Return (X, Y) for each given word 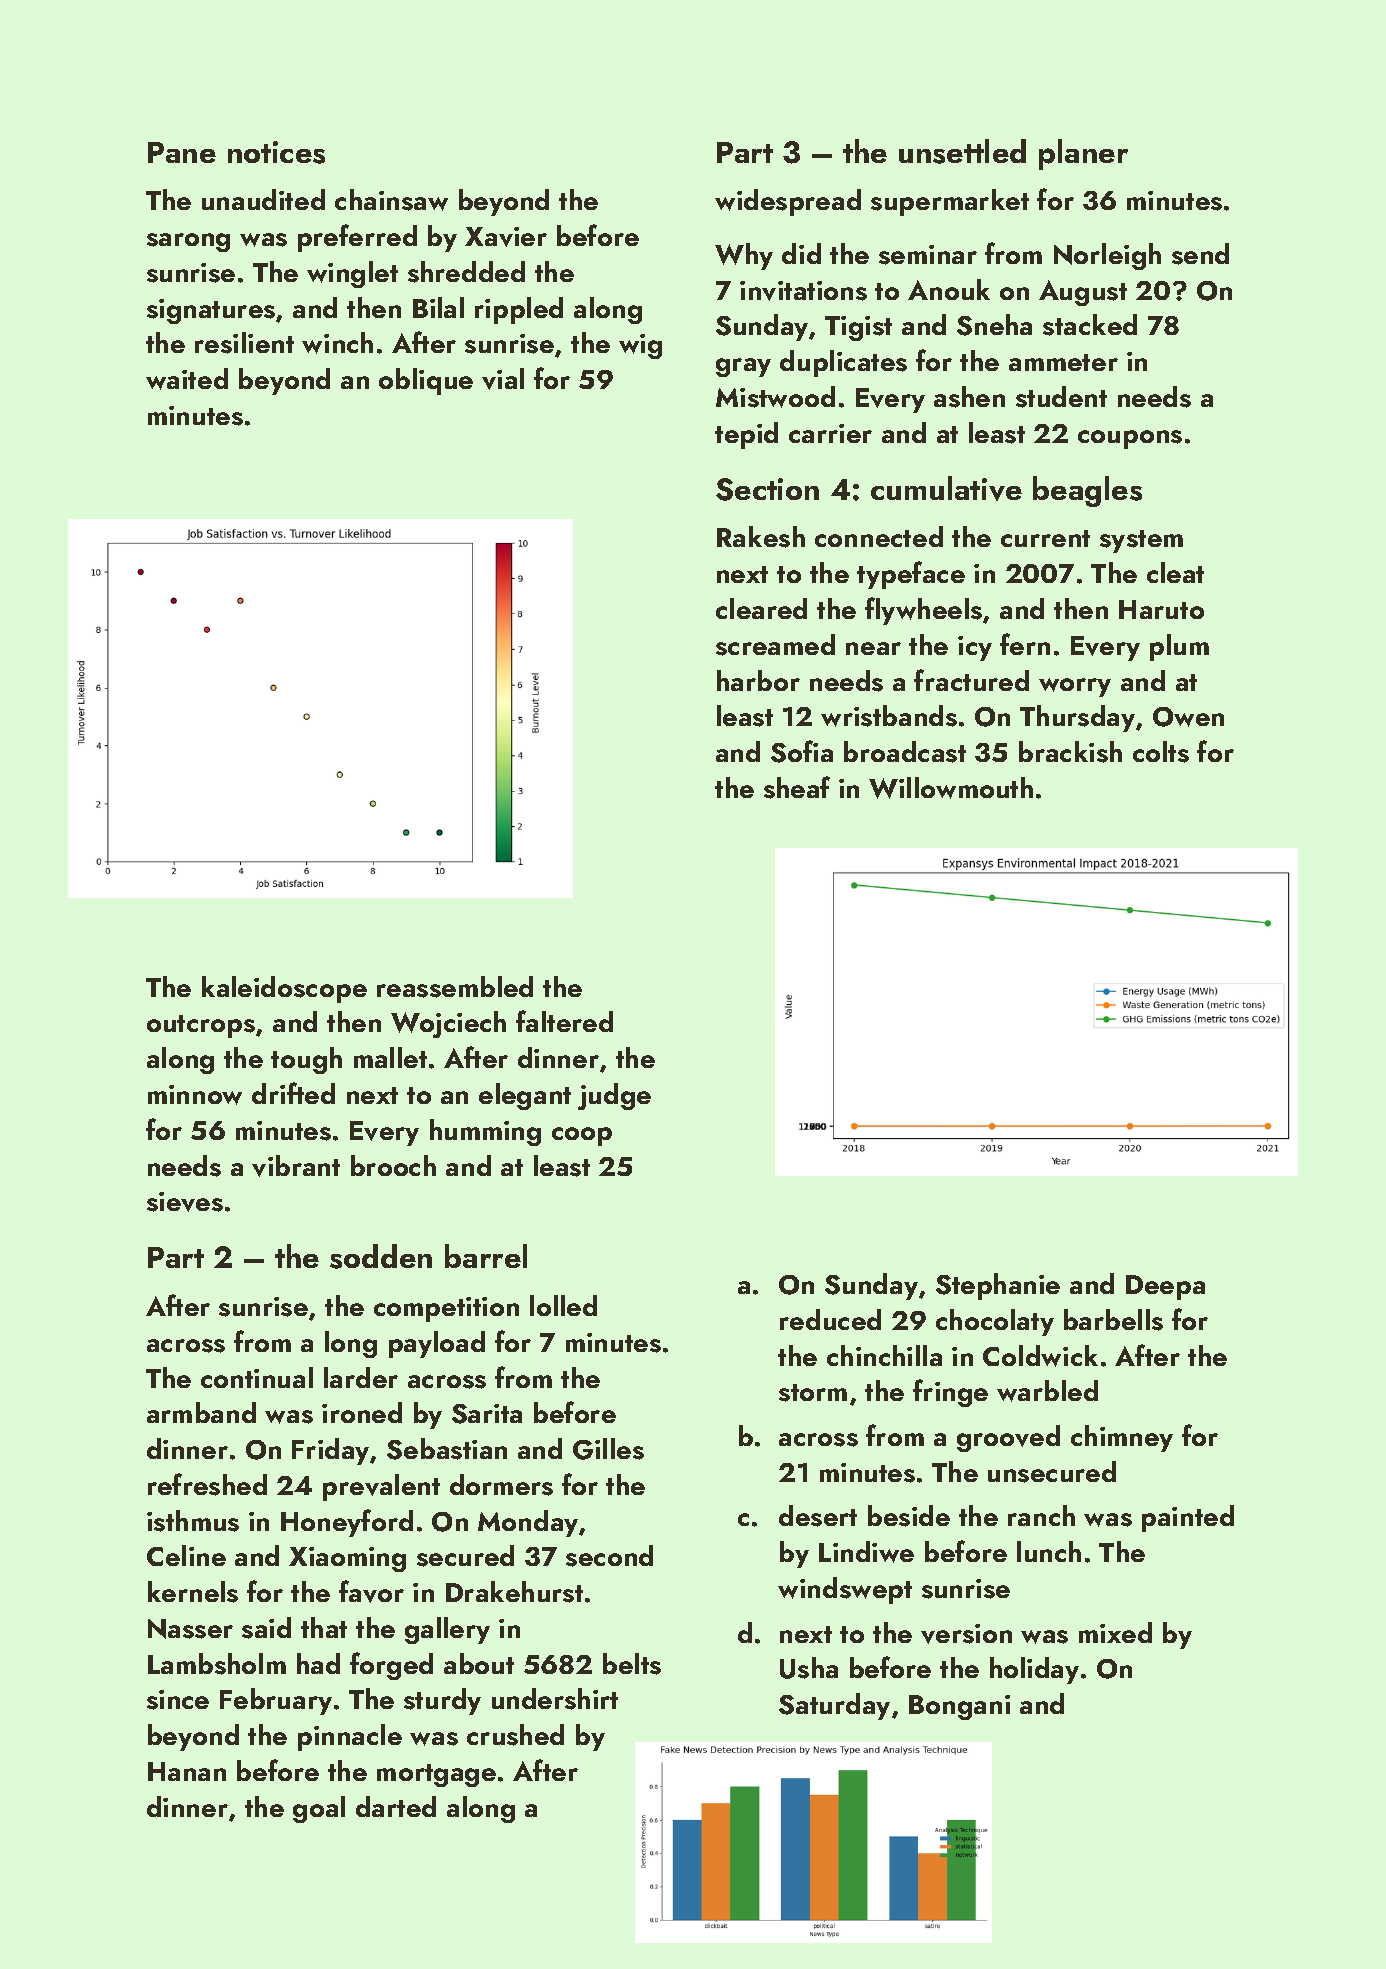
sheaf (797, 787)
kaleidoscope (284, 989)
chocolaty (995, 1322)
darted (396, 1806)
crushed (515, 1735)
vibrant (296, 1166)
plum (1179, 647)
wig (640, 346)
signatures (211, 311)
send (1200, 254)
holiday (1034, 1670)
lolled (563, 1305)
